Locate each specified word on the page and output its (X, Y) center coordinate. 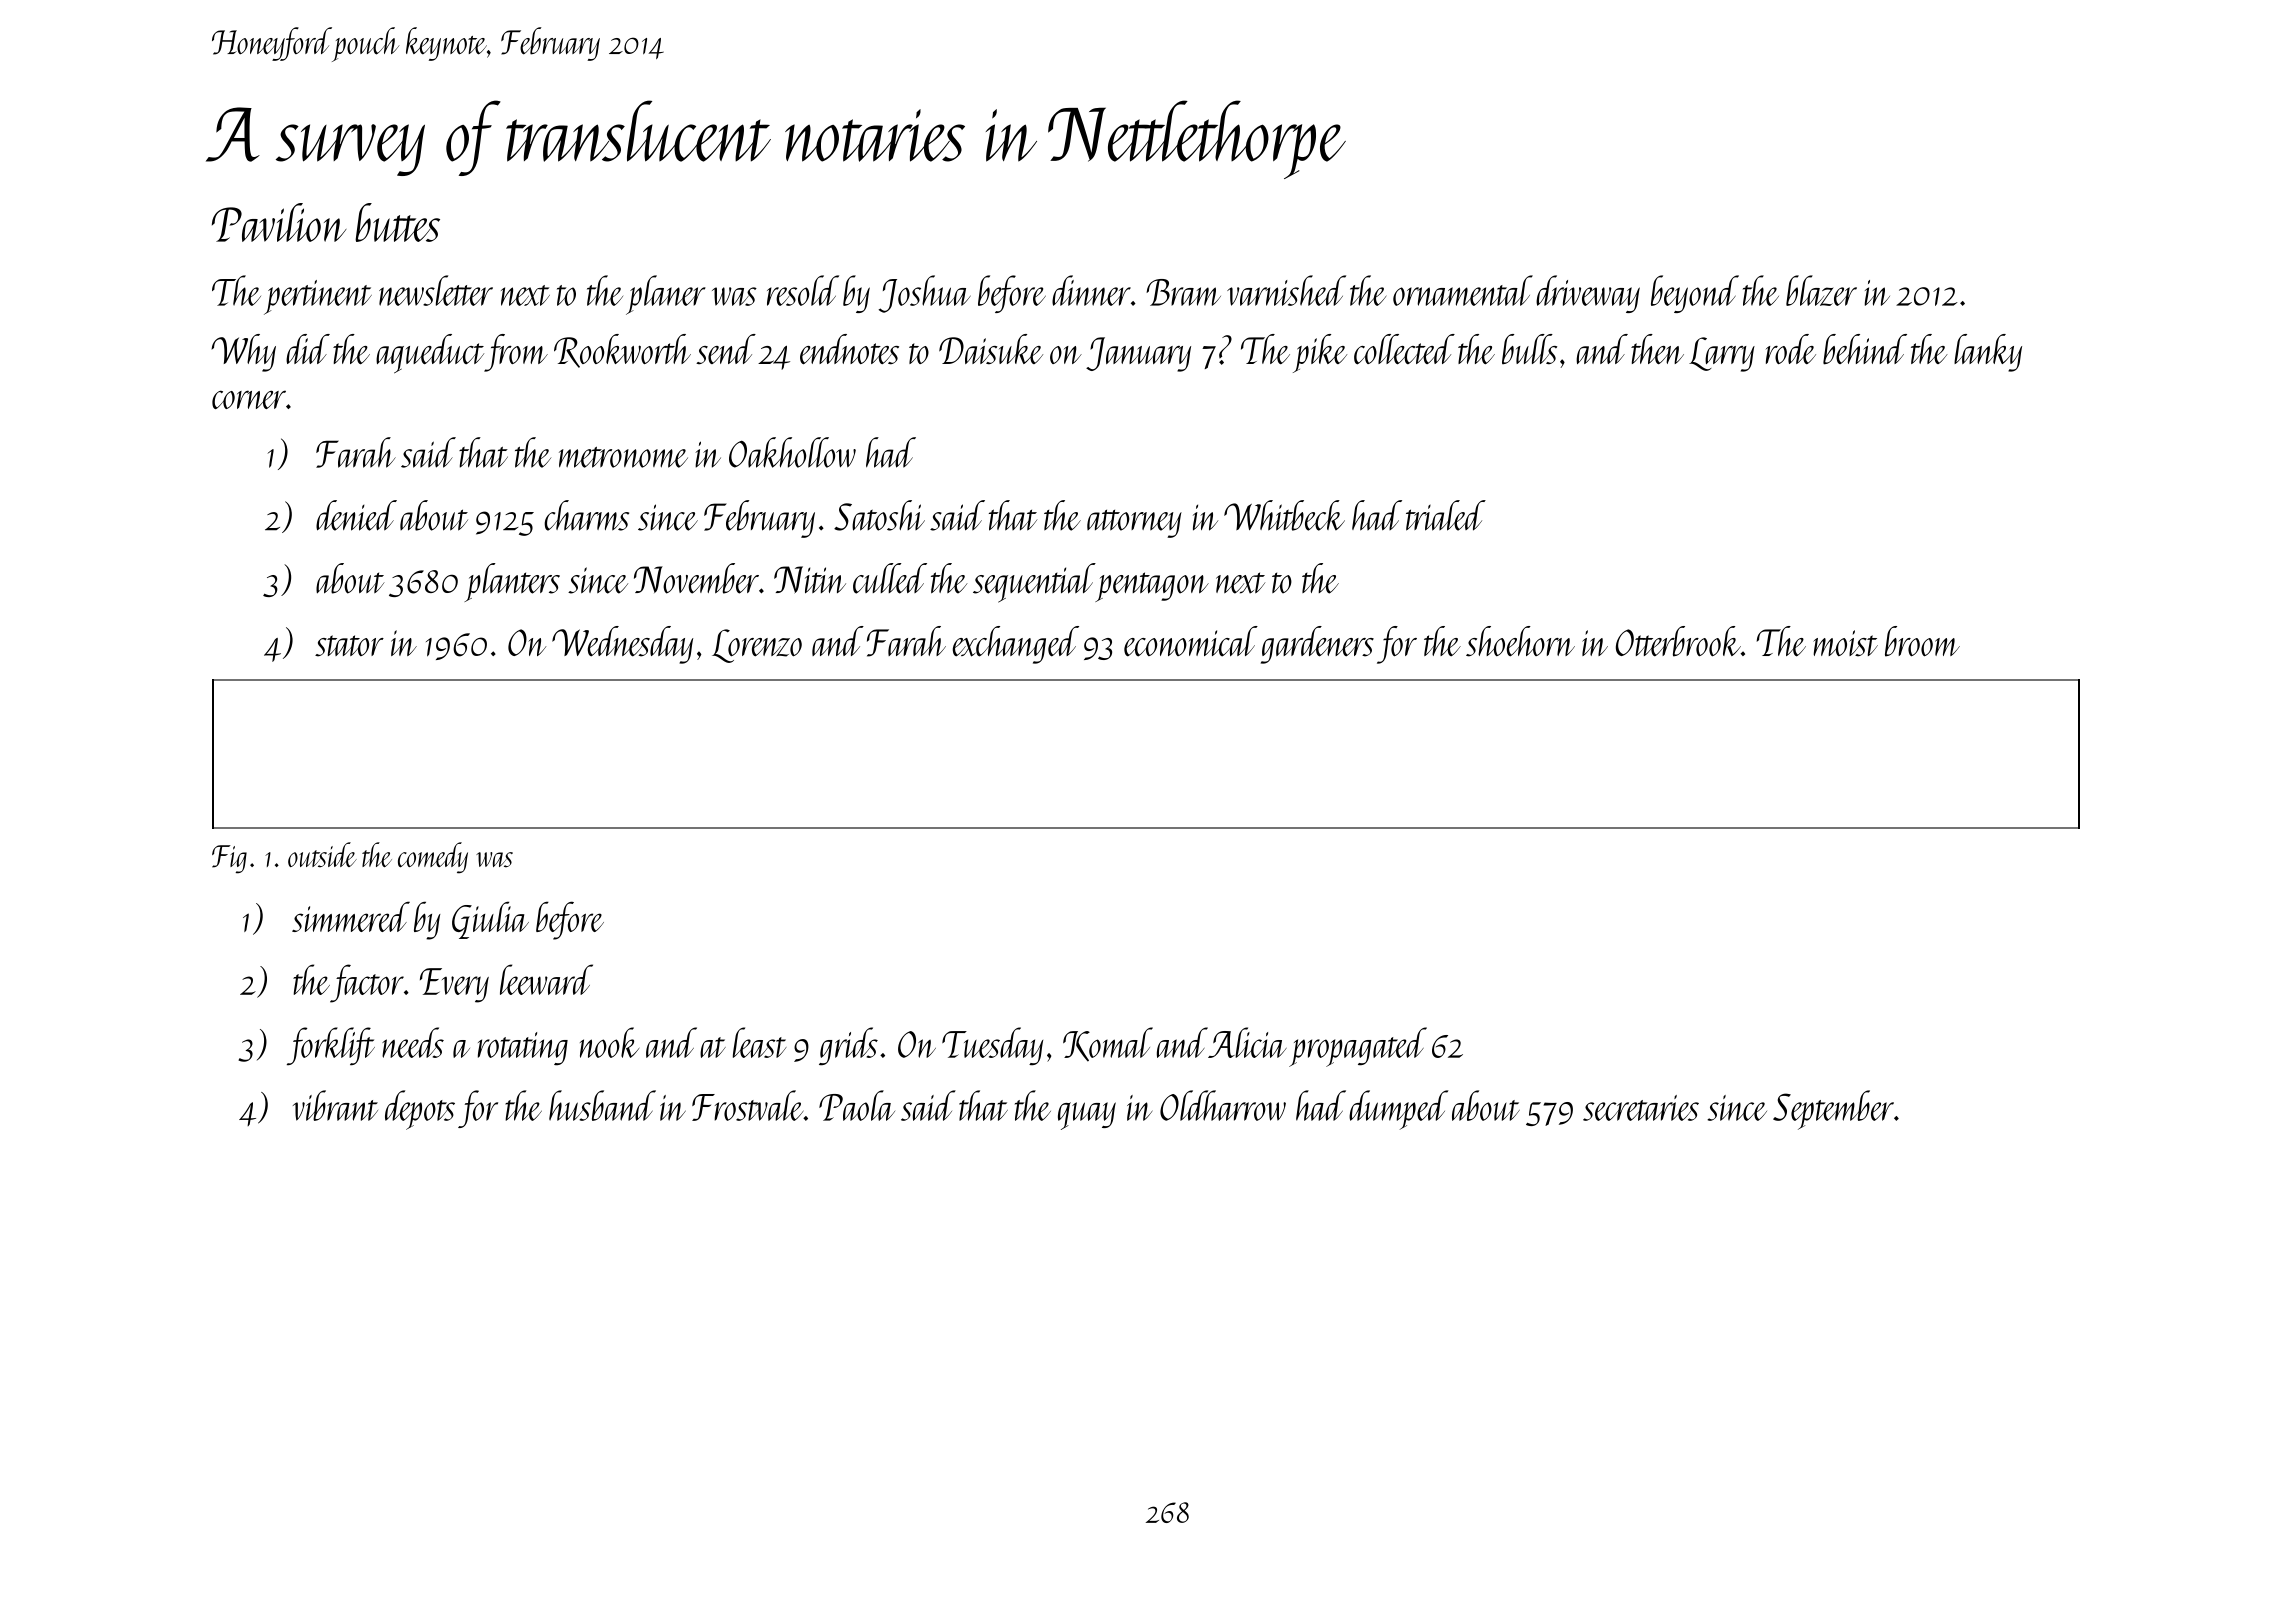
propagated (1358, 1047)
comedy (433, 858)
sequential (1034, 583)
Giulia (490, 920)
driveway (1588, 294)
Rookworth (622, 351)
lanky (1988, 353)
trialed (1446, 515)
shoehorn (1520, 641)
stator (349, 646)
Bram (1183, 292)
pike (1320, 353)
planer (666, 295)
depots (420, 1110)
